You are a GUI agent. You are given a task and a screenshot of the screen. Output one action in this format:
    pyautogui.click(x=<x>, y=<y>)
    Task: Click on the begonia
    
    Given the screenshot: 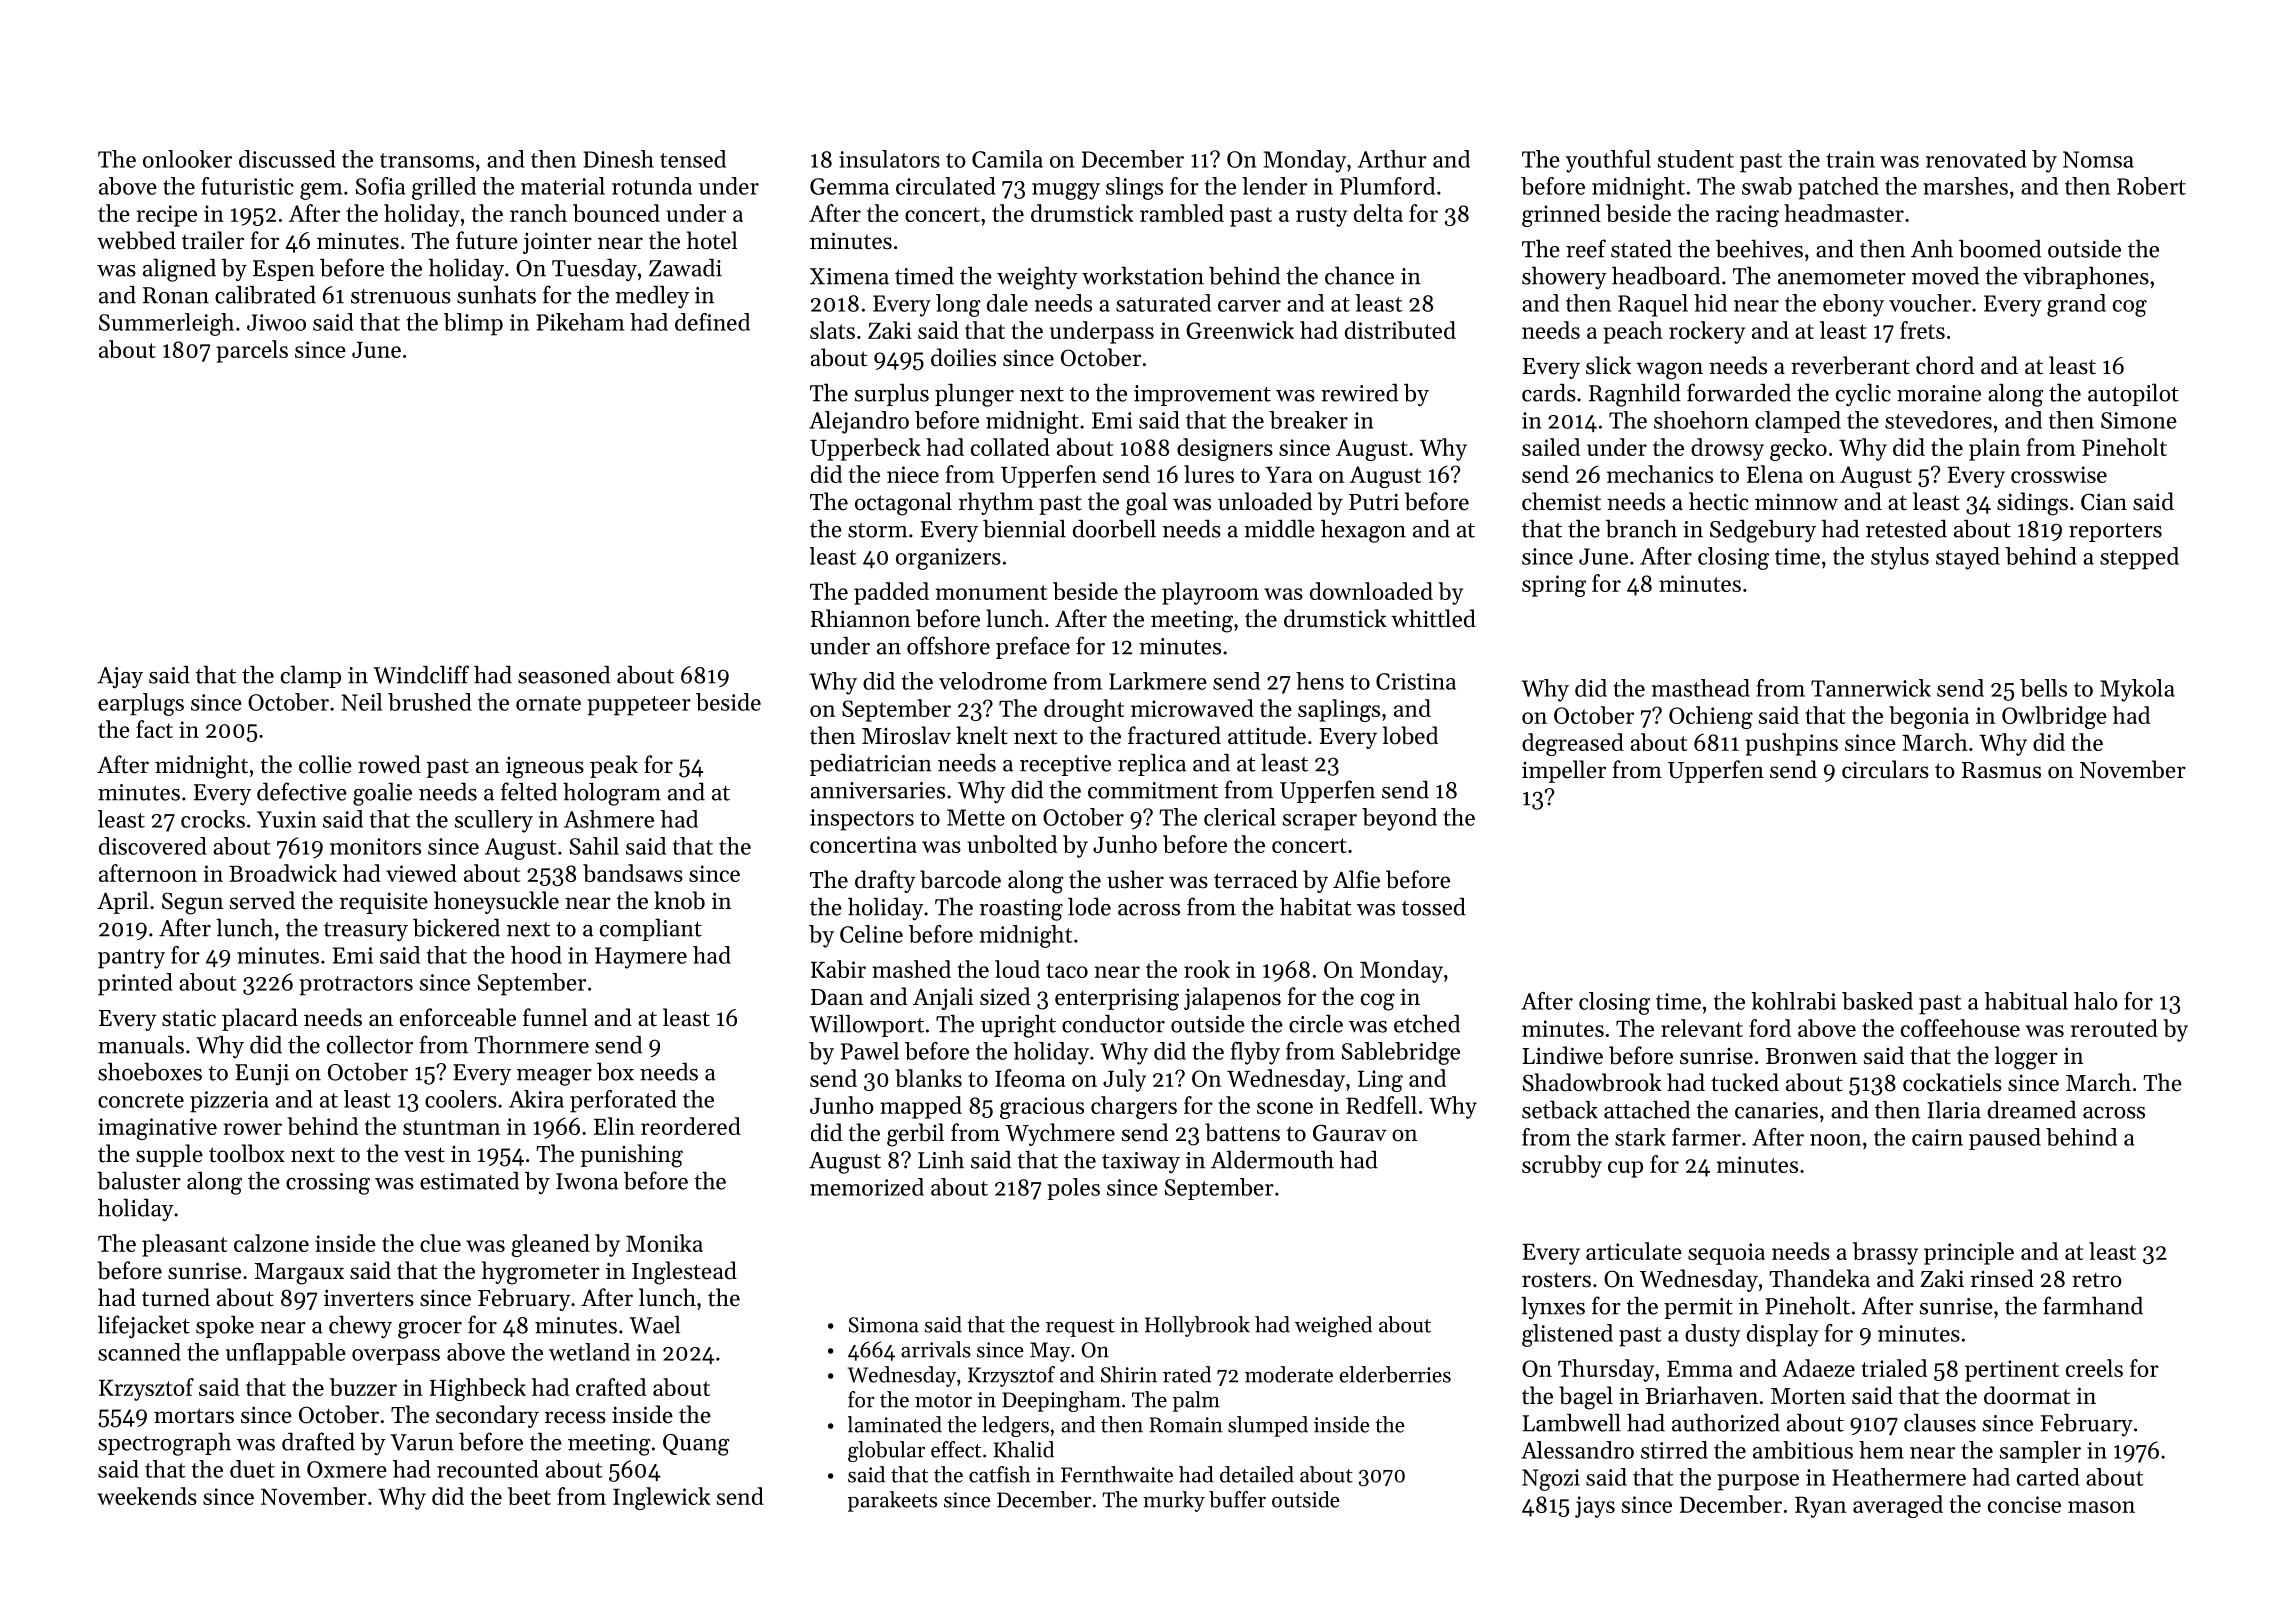 What is the action you would take?
    pyautogui.click(x=1929, y=717)
